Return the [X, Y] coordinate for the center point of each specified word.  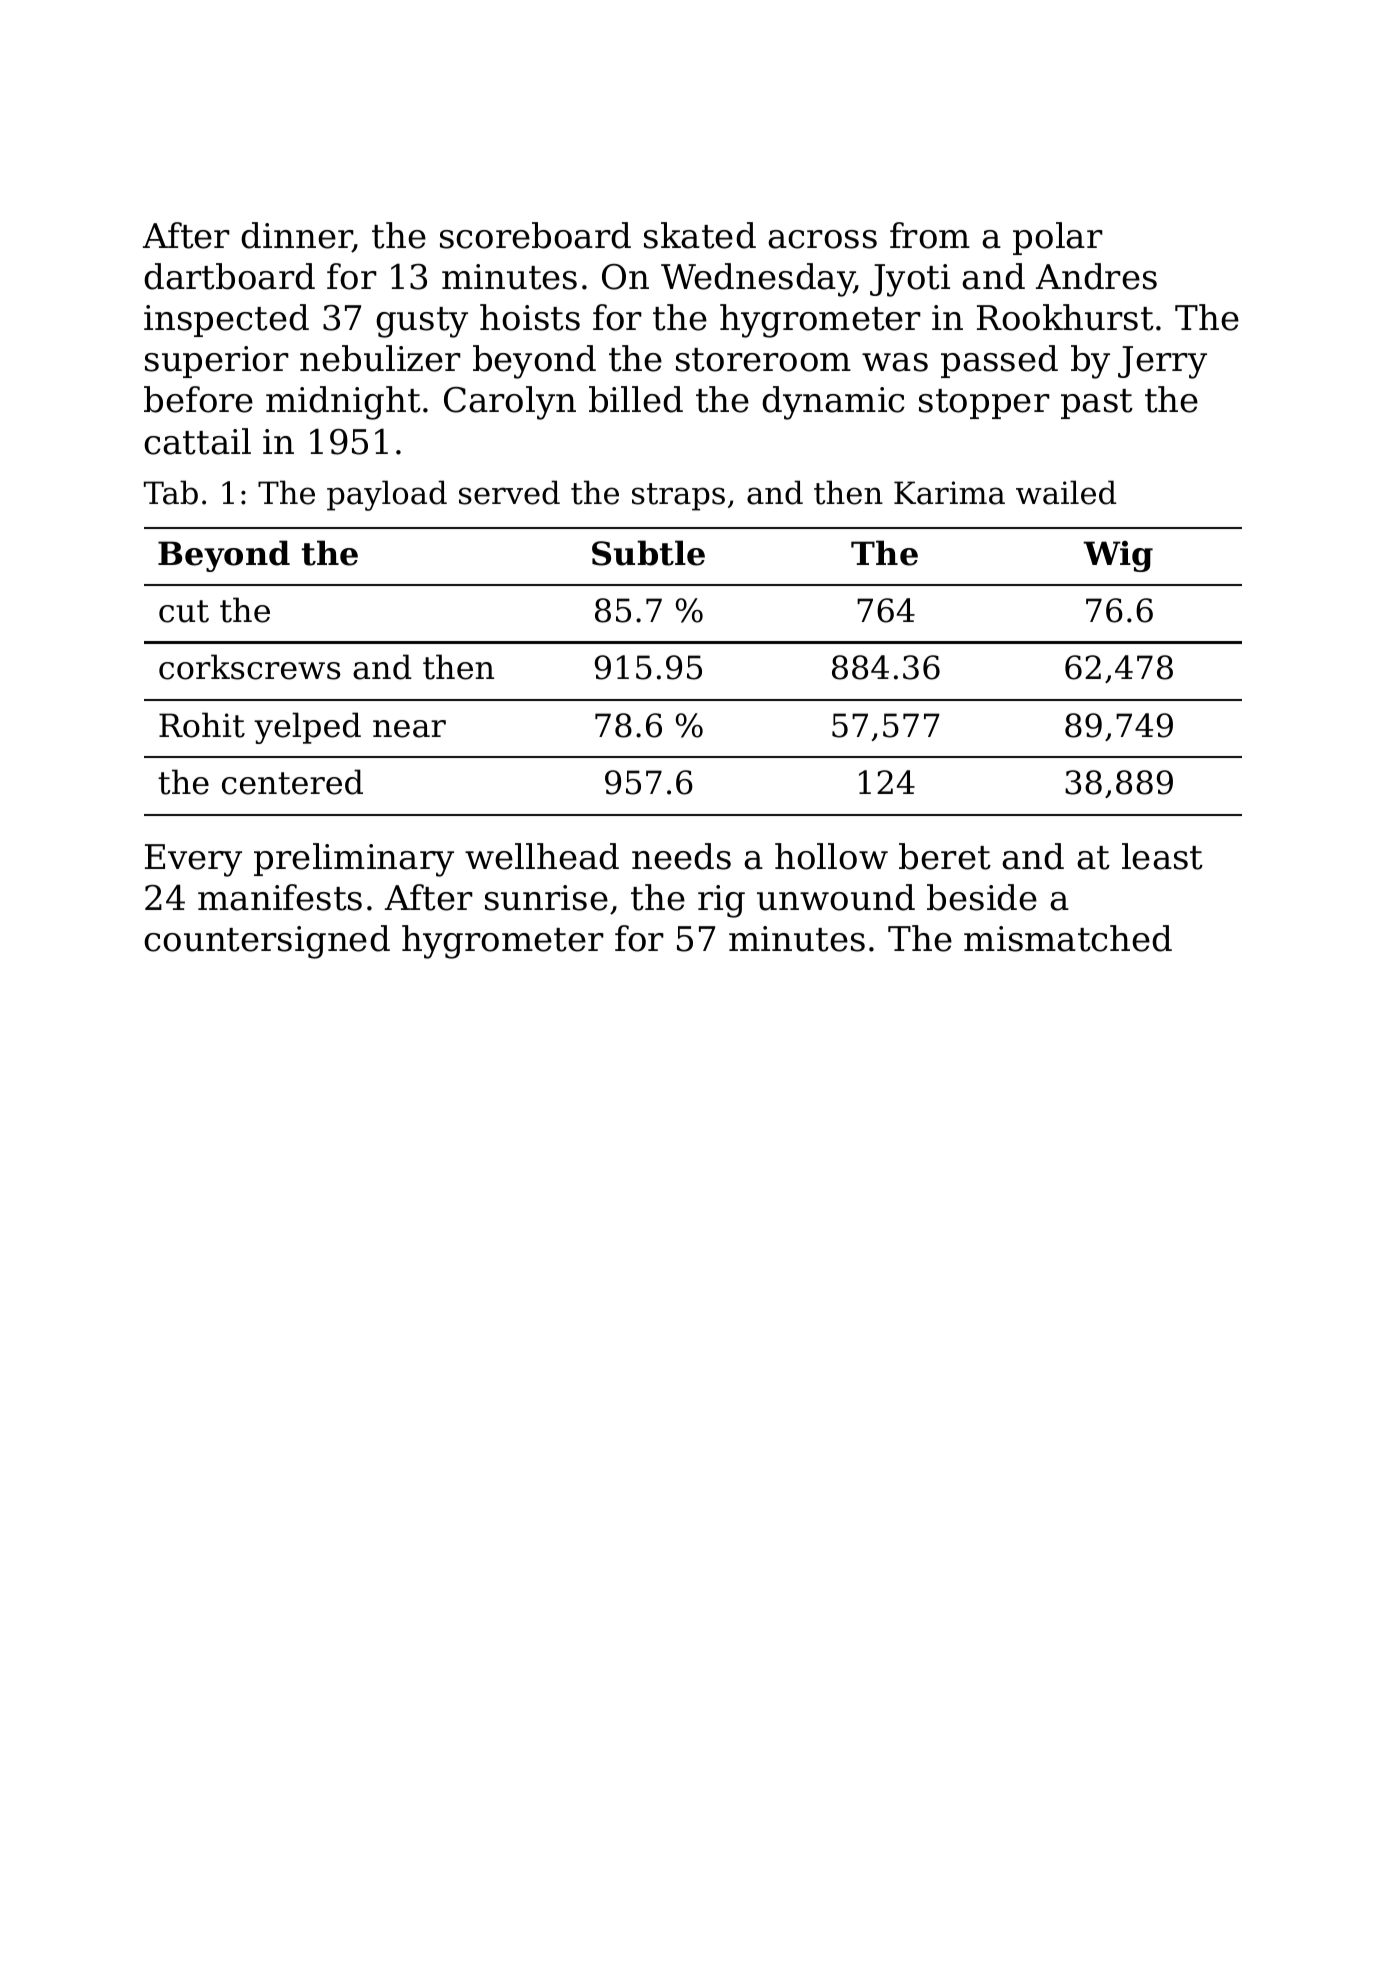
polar [1058, 238]
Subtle [648, 553]
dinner [297, 236]
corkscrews [249, 667]
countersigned [267, 942]
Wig [1118, 556]
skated [700, 235]
